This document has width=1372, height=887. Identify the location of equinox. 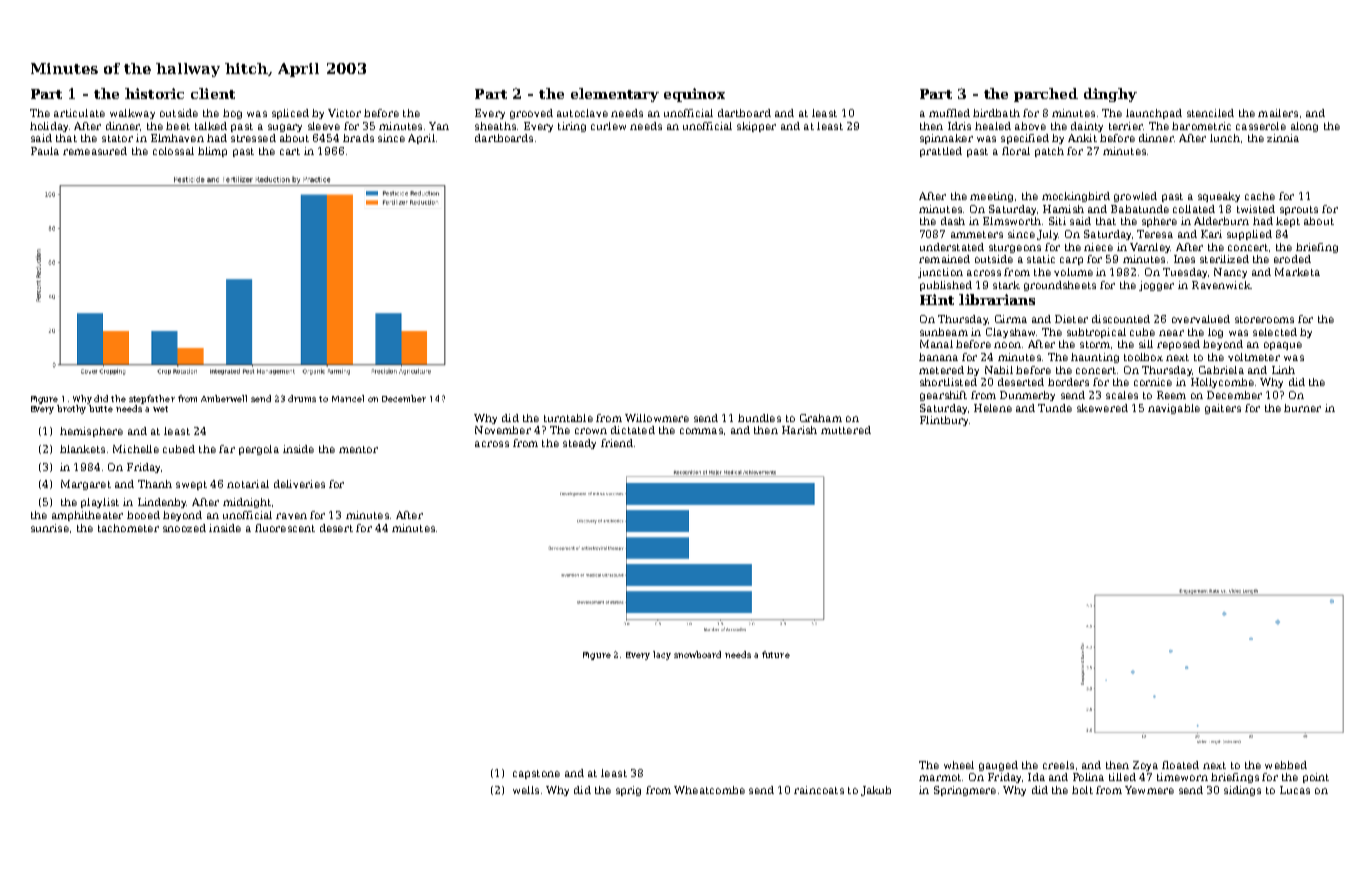
(694, 95).
